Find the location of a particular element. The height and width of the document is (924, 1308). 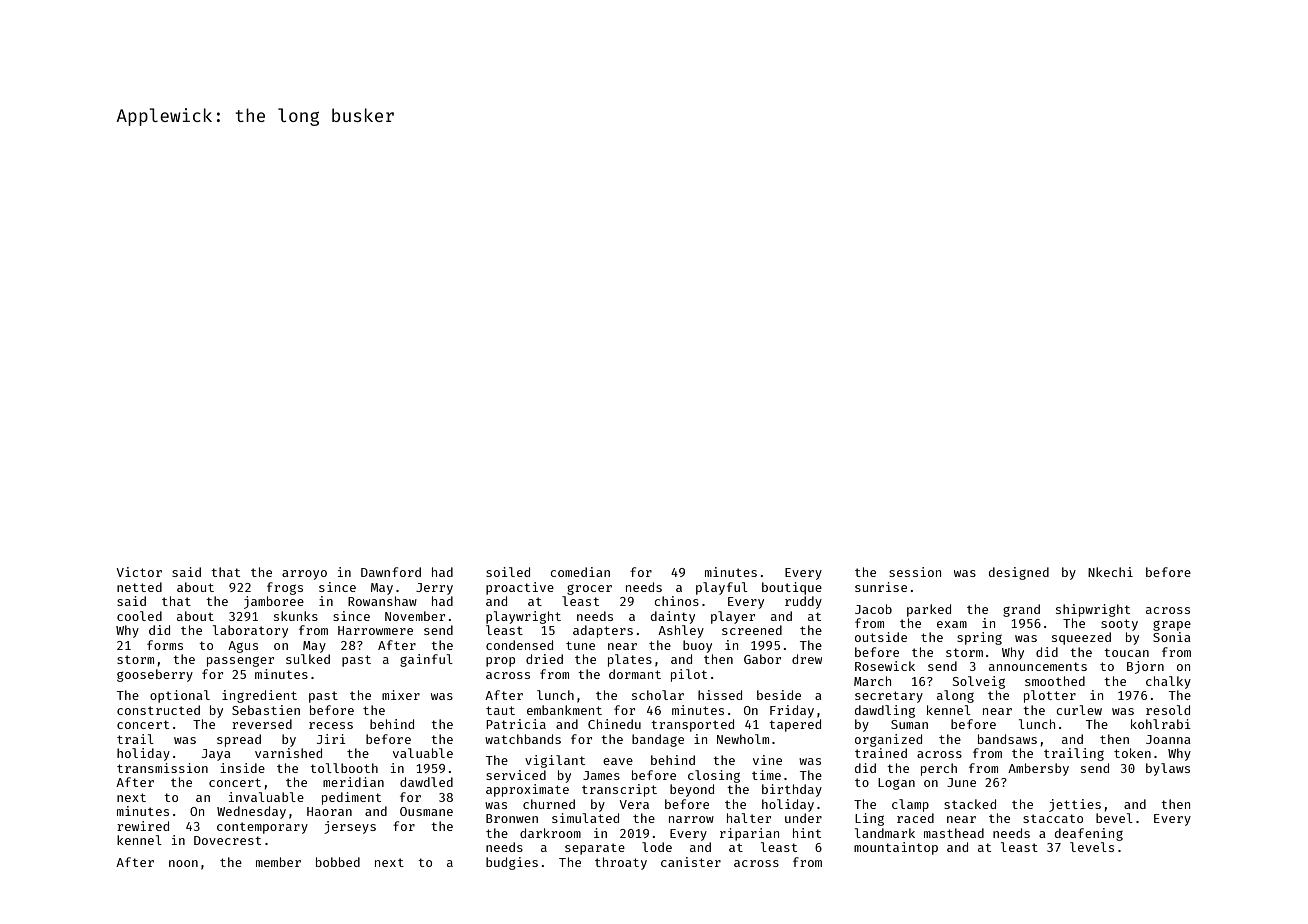

sunrise is located at coordinates (881, 587).
